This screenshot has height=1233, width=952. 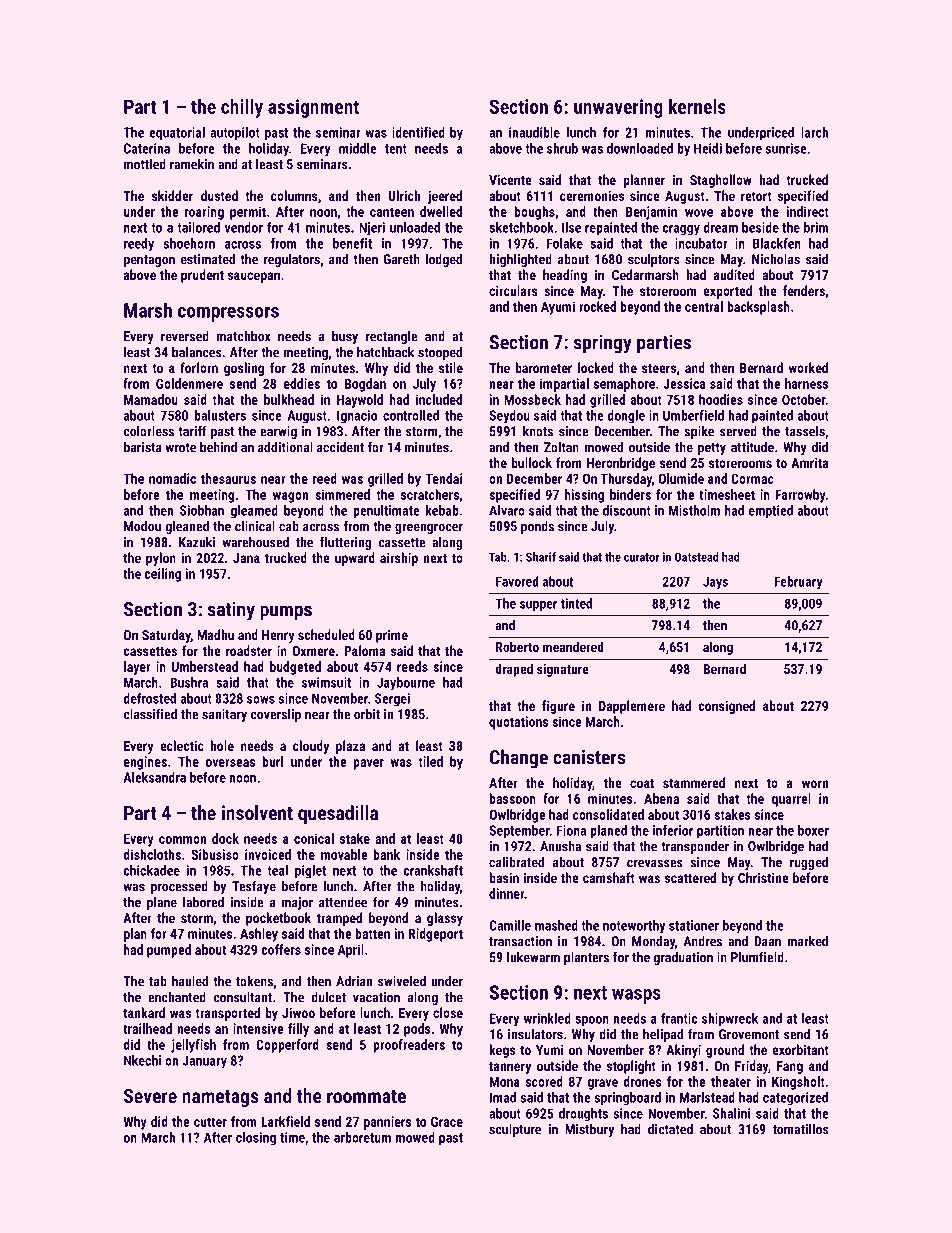 What do you see at coordinates (392, 700) in the screenshot?
I see `Sergei` at bounding box center [392, 700].
